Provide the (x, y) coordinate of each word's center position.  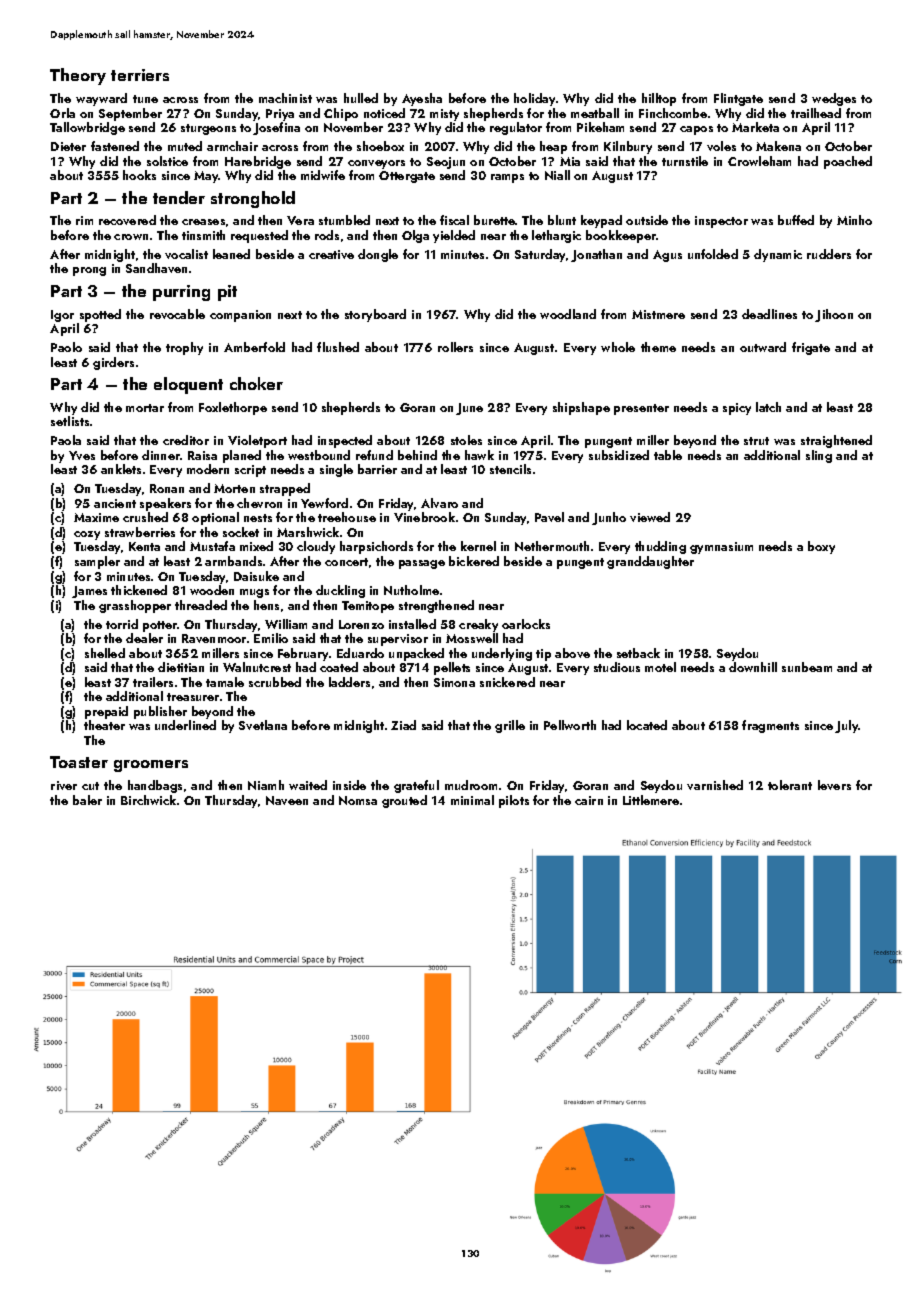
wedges (834, 99)
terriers (140, 75)
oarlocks (526, 624)
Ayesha (422, 99)
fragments (770, 726)
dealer (144, 638)
